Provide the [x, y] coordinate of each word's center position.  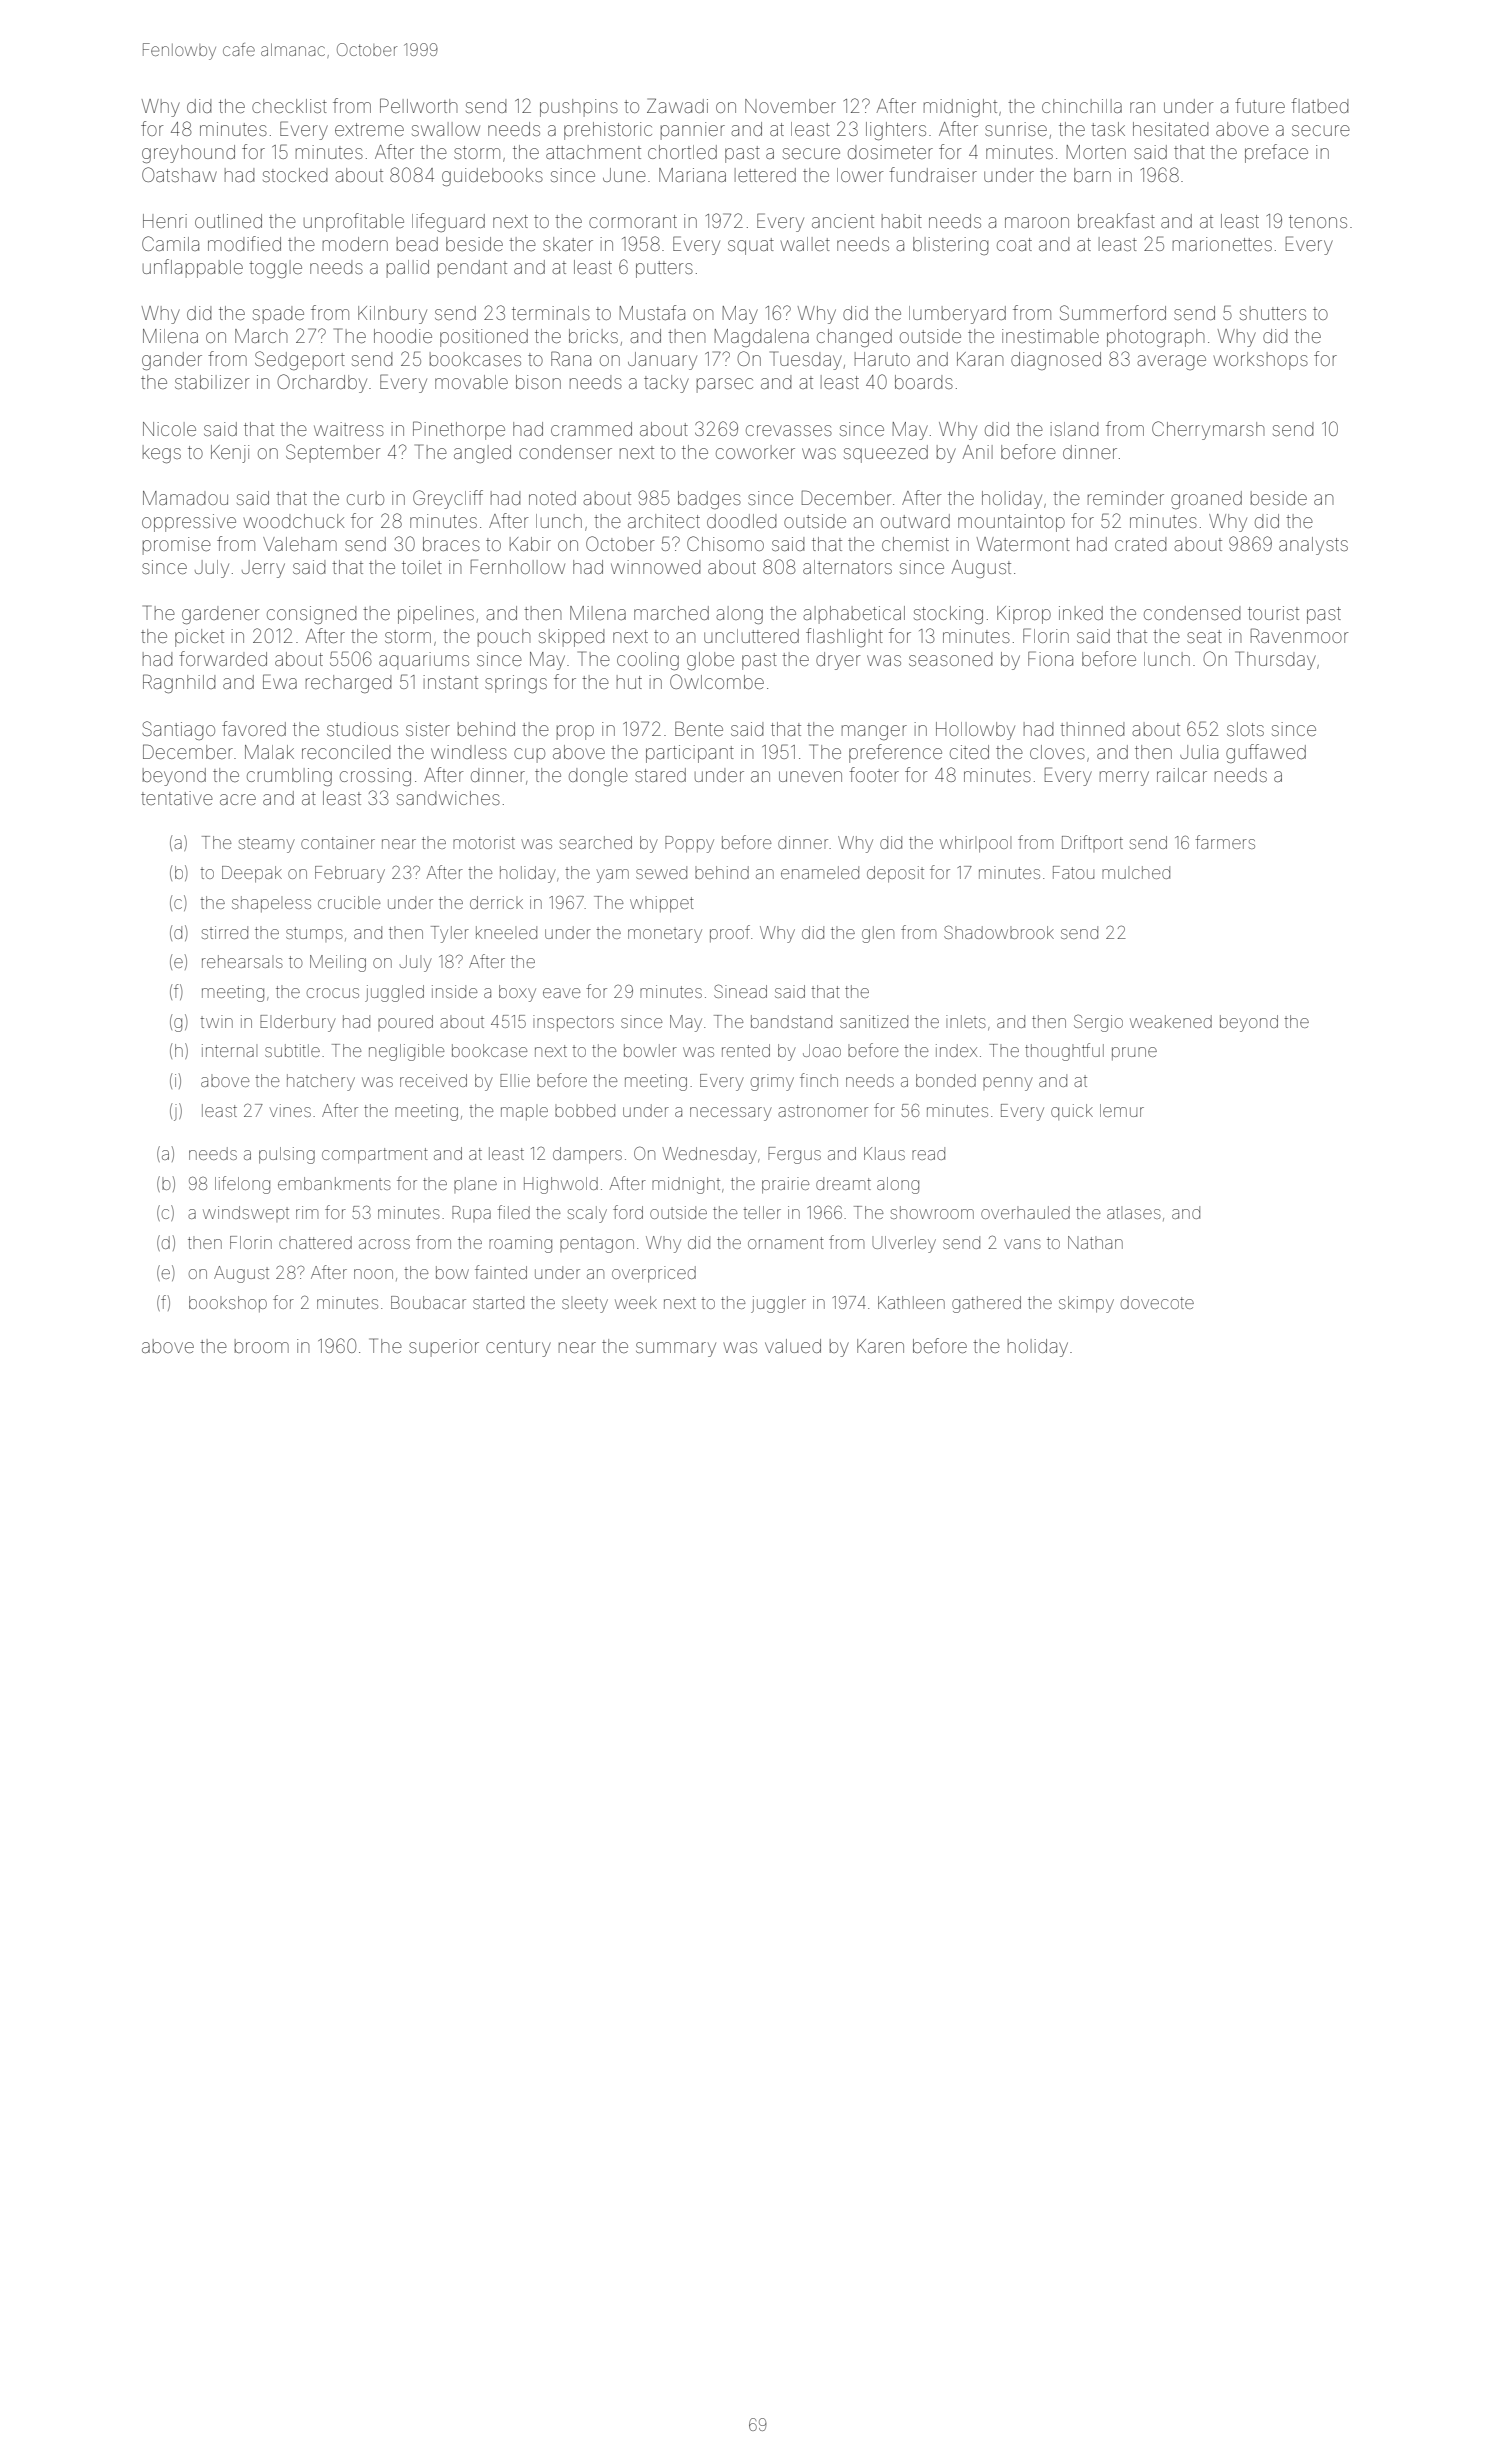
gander [172, 361]
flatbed [1319, 105]
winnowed [655, 567]
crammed [591, 429]
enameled [820, 872]
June [624, 175]
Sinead [740, 991]
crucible [349, 902]
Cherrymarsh [1208, 430]
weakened [1171, 1021]
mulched [1136, 872]
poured [405, 1023]
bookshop [228, 1304]
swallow [446, 129]
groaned [1206, 500]
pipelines [436, 615]
